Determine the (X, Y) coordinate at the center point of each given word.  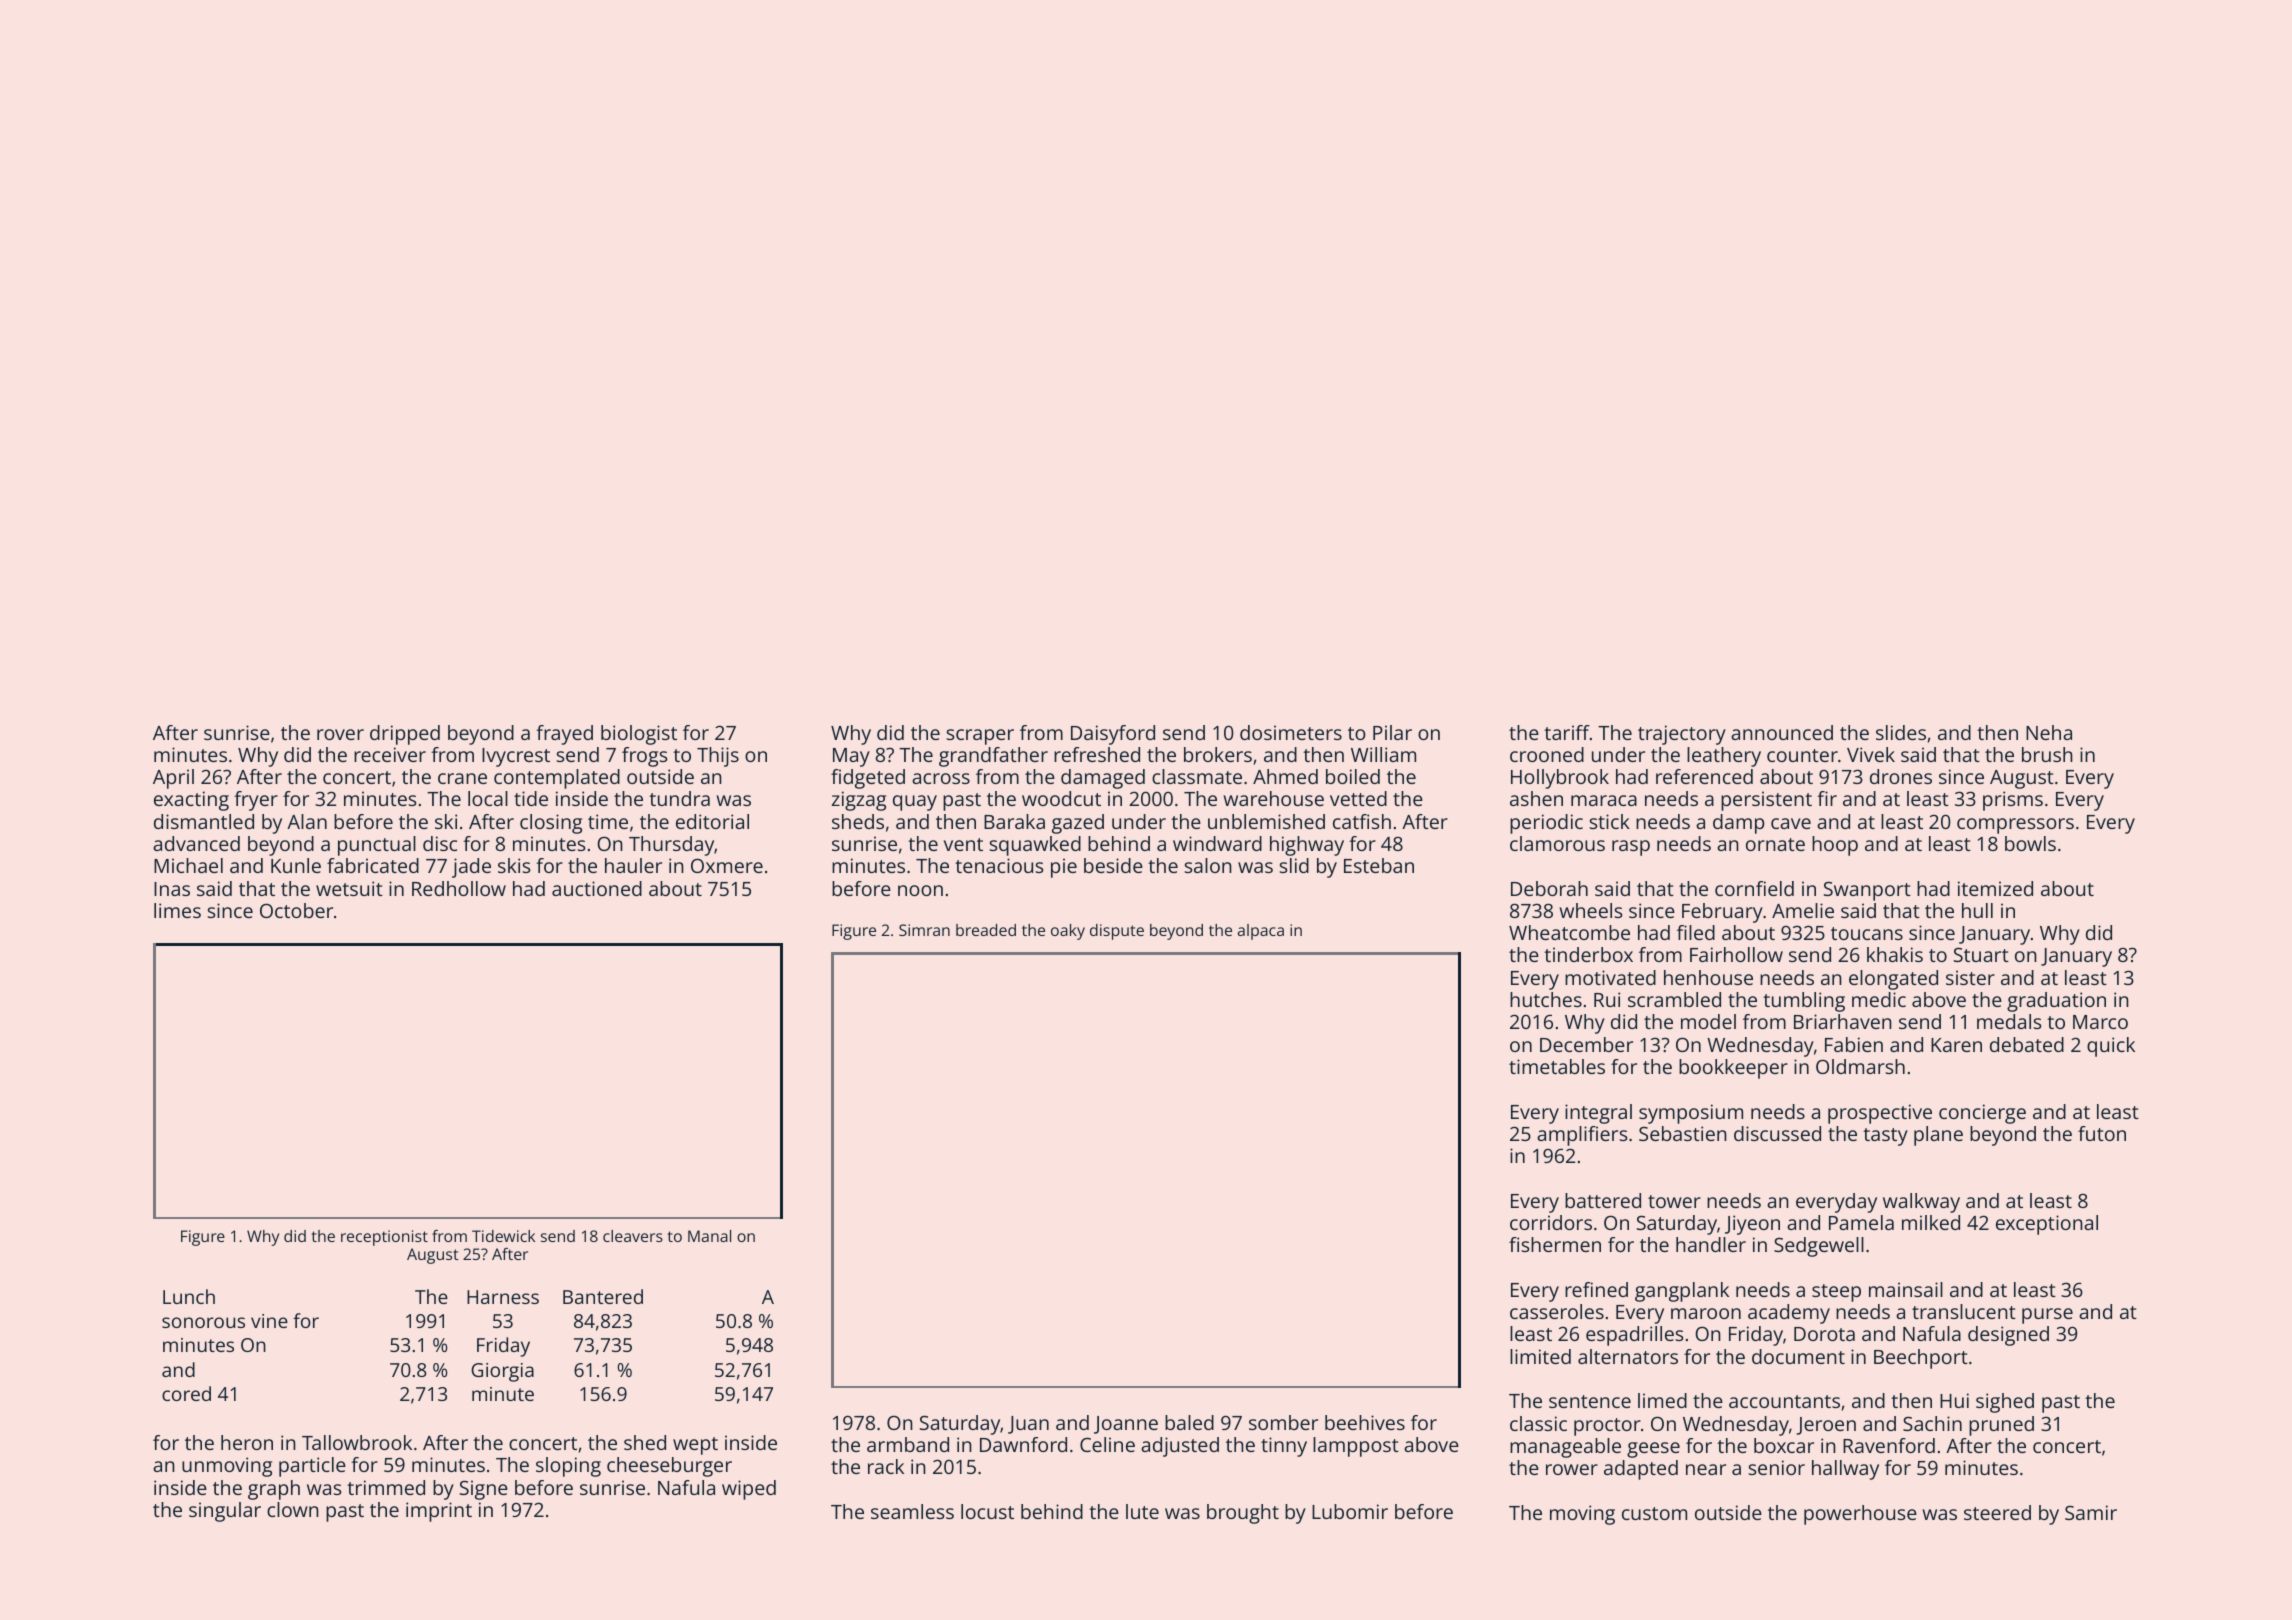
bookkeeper (1733, 1069)
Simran (924, 930)
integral (1598, 1114)
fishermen (1555, 1244)
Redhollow (459, 888)
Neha (2049, 732)
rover (340, 734)
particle (312, 1467)
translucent (1964, 1311)
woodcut (1061, 798)
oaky (1068, 932)
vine (269, 1321)
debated (2027, 1044)
